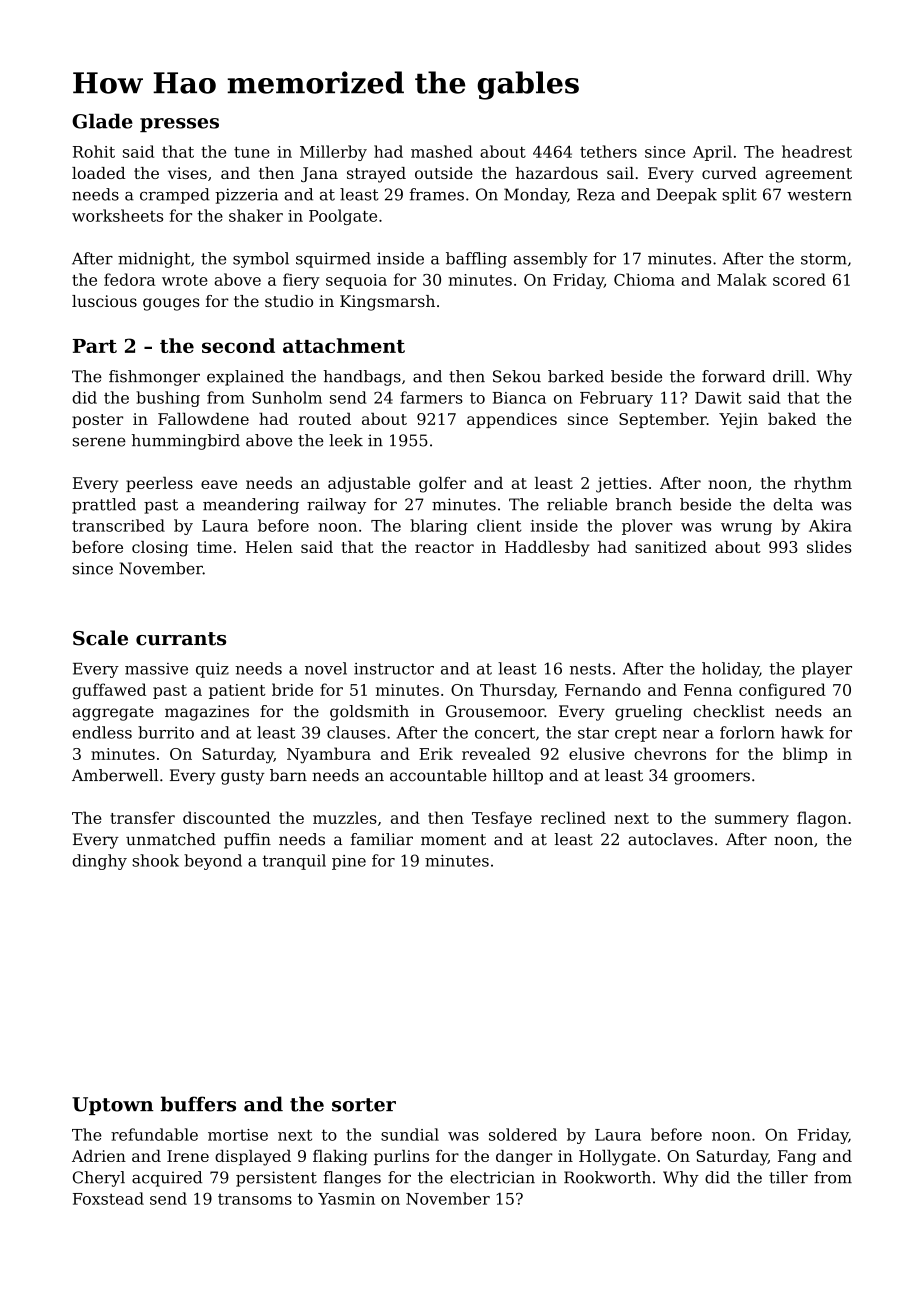 The image size is (924, 1308). I want to click on sorter, so click(364, 1105).
